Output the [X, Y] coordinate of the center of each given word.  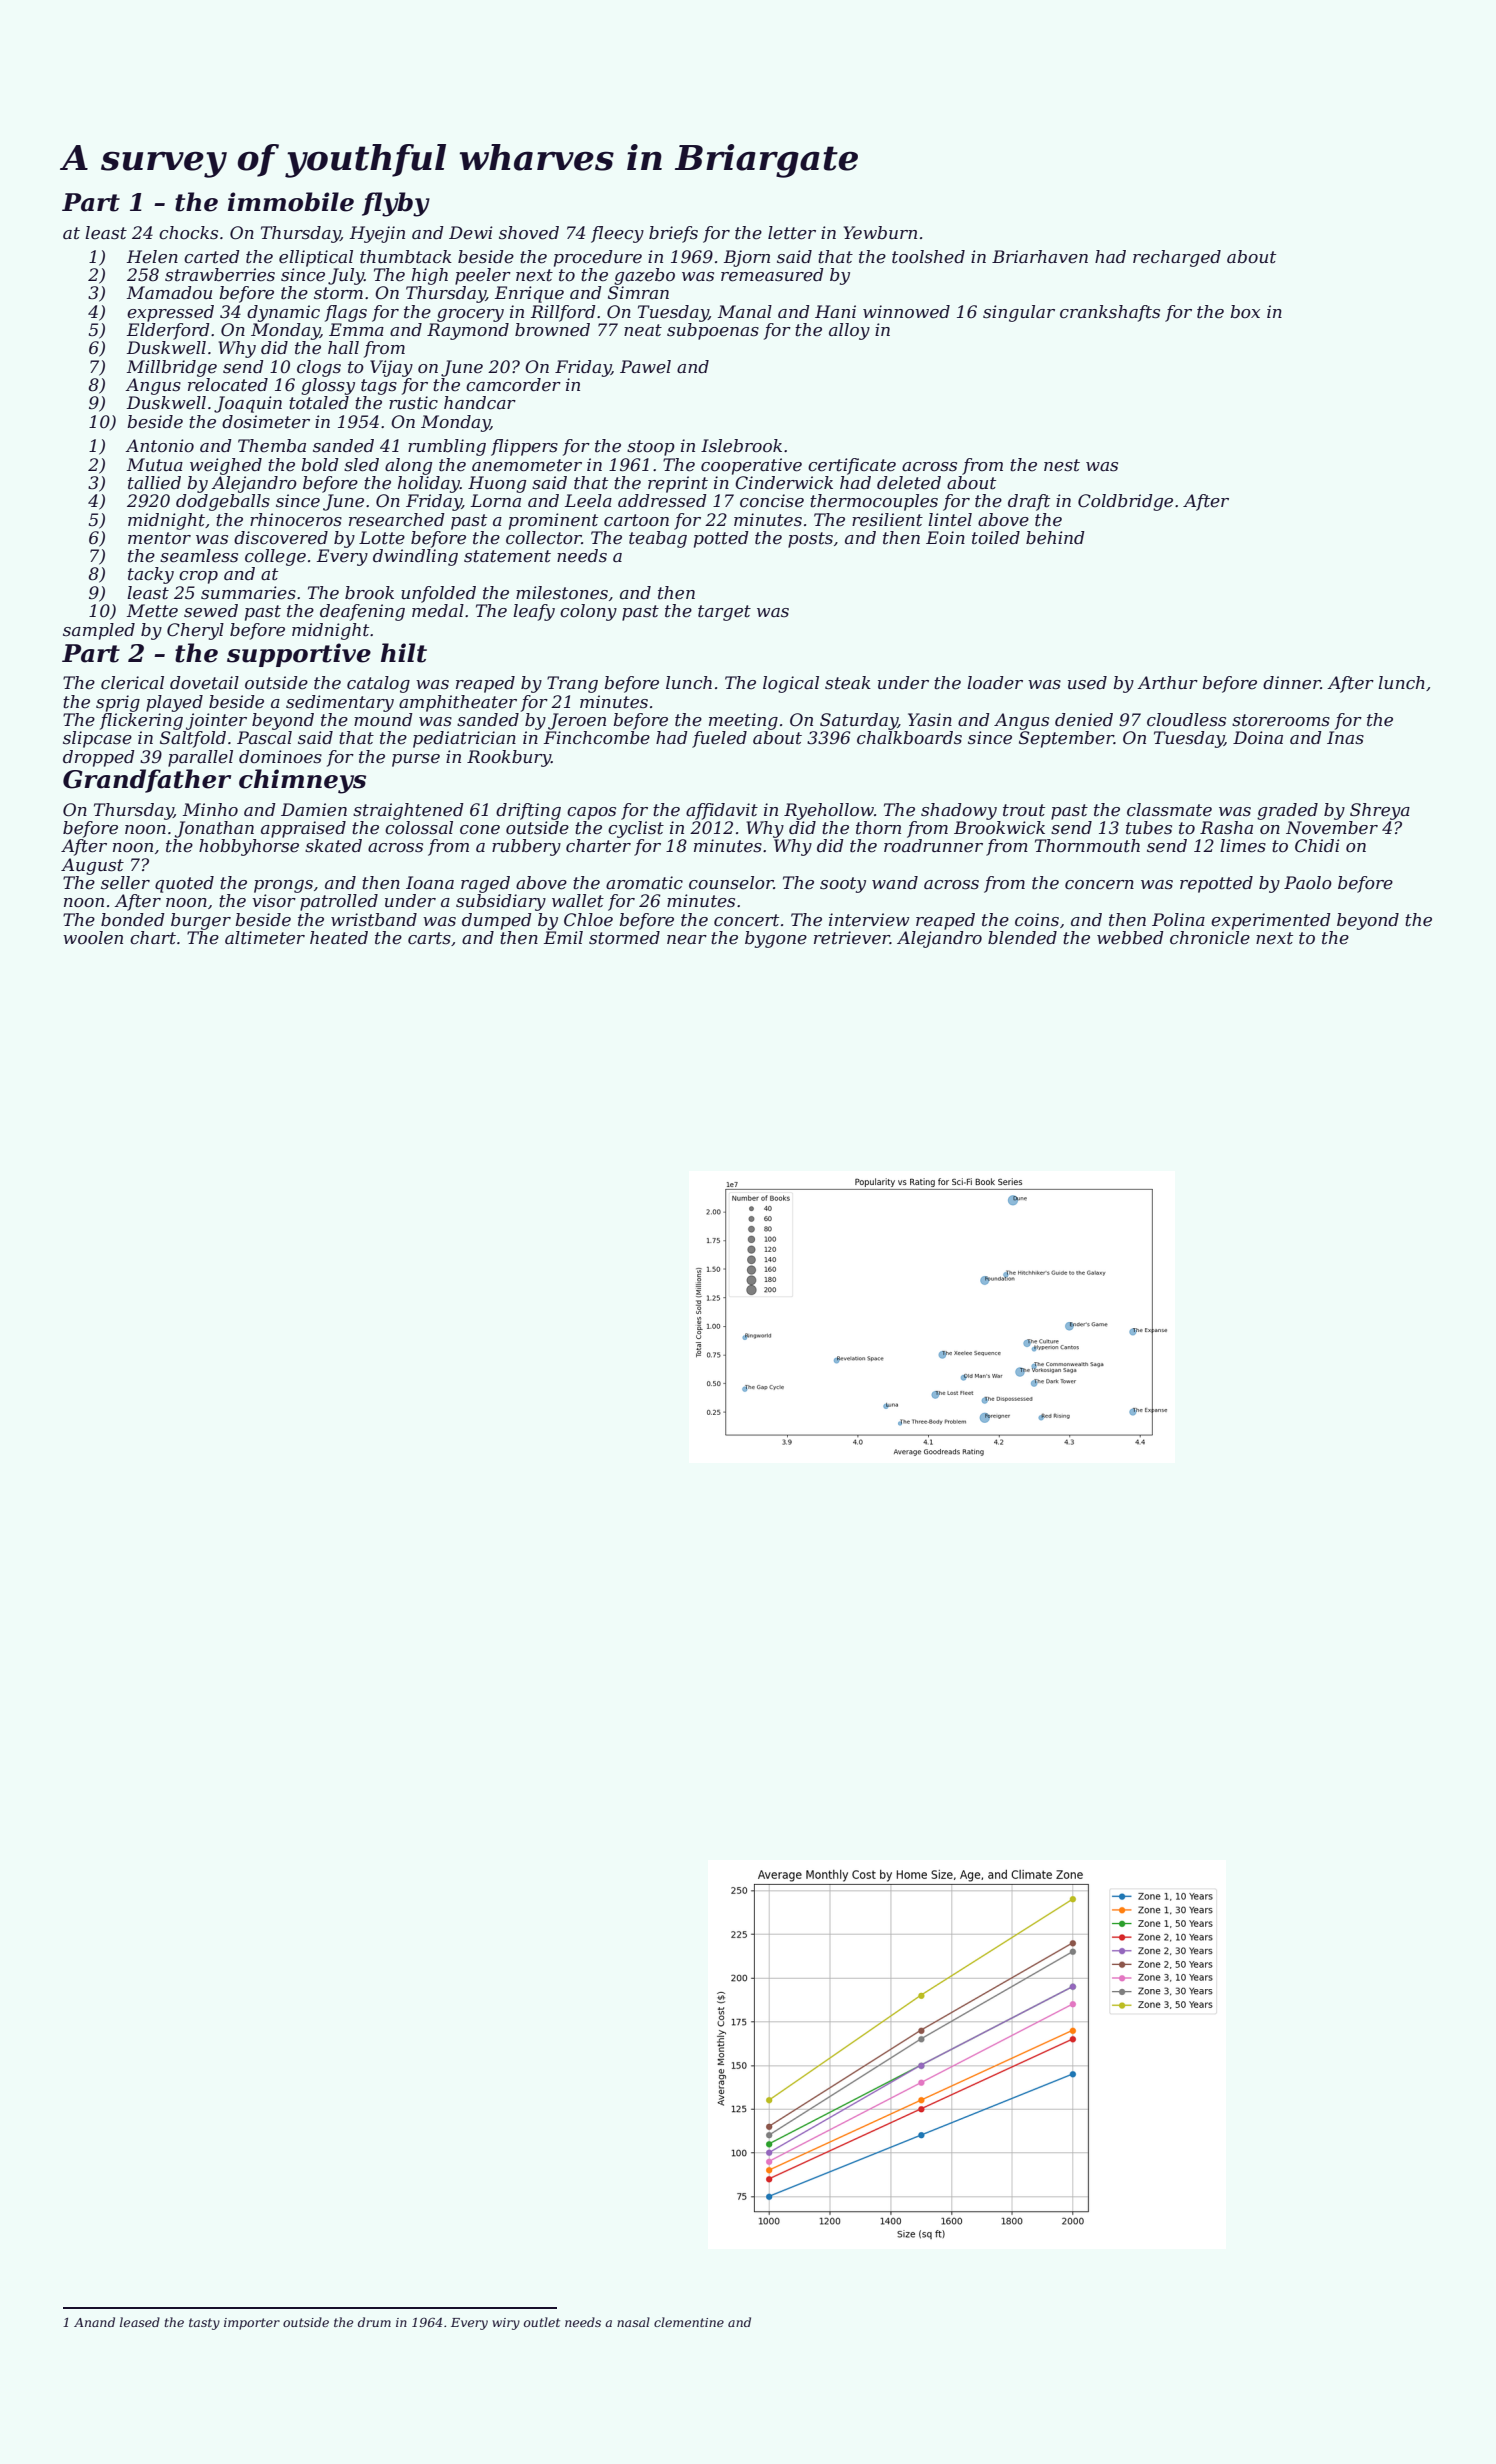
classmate [1169, 810]
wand [895, 882]
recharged [1177, 258]
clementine [689, 2322]
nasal [633, 2322]
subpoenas [713, 331]
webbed [1130, 937]
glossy [328, 386]
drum [374, 2322]
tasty [204, 2324]
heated [339, 938]
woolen [93, 938]
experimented [1271, 921]
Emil [563, 937]
